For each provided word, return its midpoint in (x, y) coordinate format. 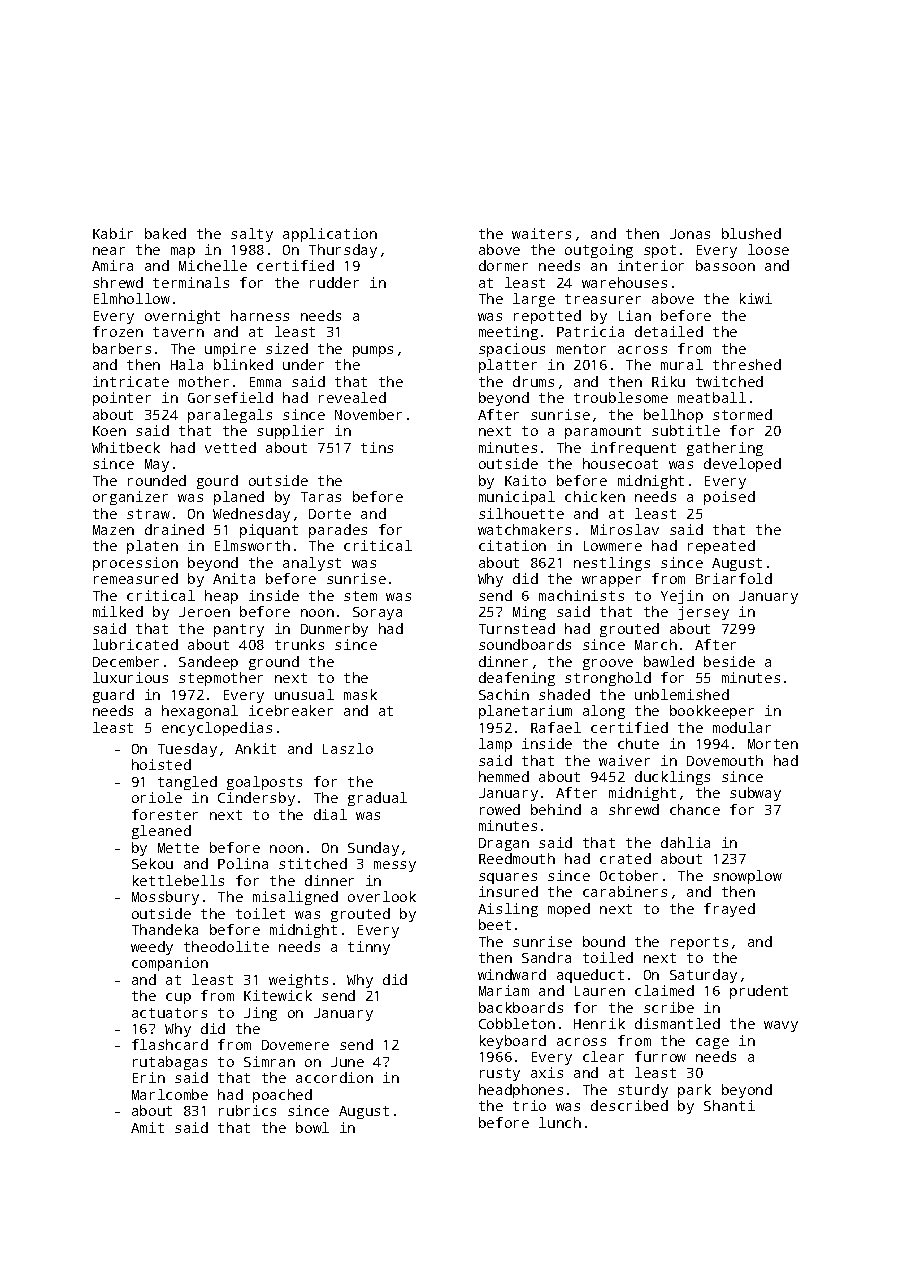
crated (625, 858)
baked (165, 233)
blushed (751, 233)
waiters (541, 233)
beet (495, 924)
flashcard (170, 1044)
